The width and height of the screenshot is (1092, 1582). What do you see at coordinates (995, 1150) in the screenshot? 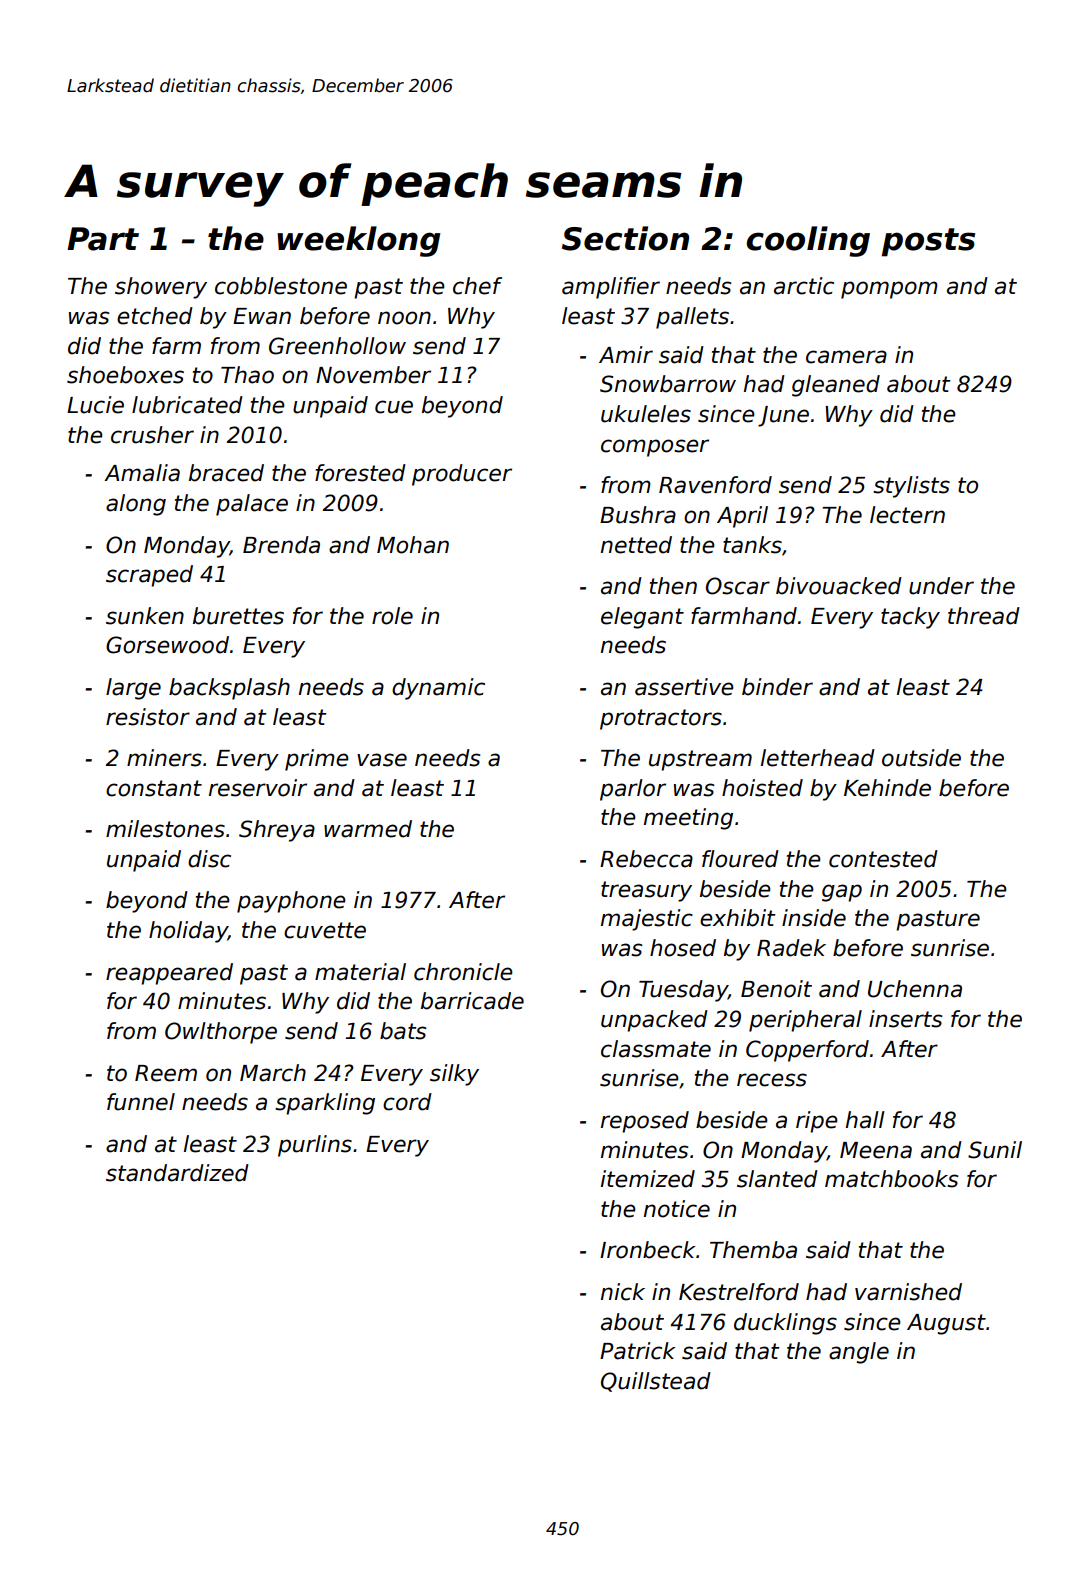
I see `Sunil` at bounding box center [995, 1150].
